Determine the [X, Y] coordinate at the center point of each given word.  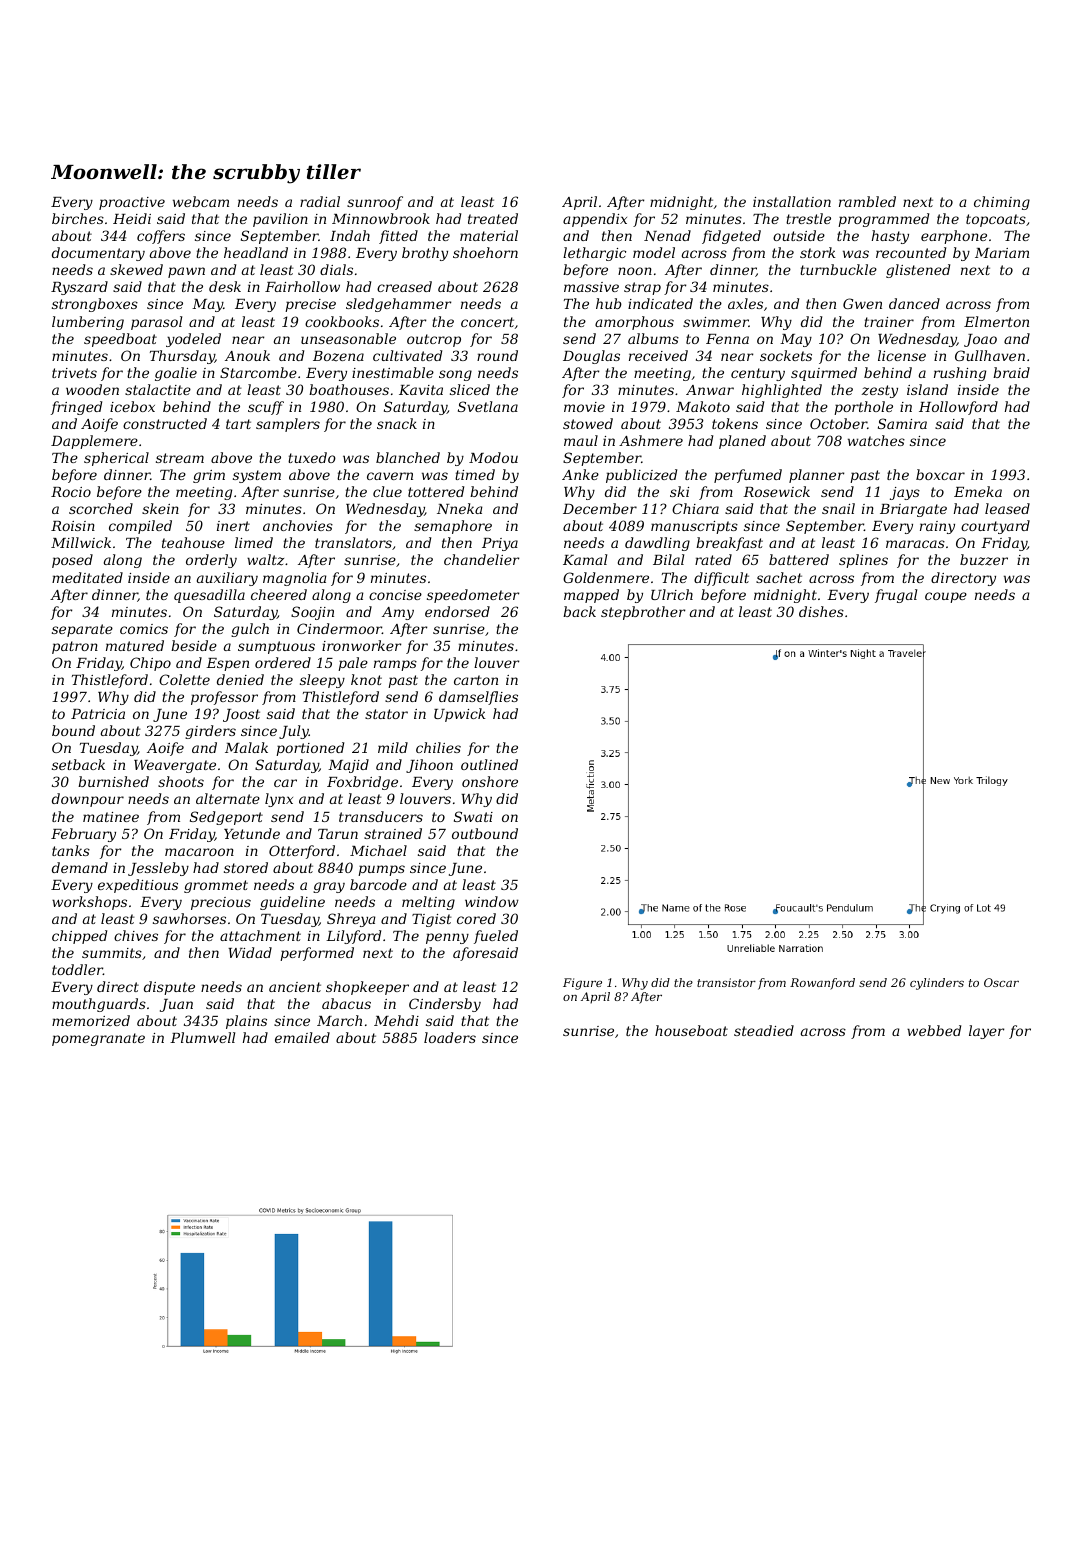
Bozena [338, 356]
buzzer [984, 560]
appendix [595, 220]
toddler [77, 969]
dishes [821, 611]
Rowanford [822, 984]
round [497, 355]
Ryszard [79, 288]
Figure [582, 984]
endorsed [457, 611]
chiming [1002, 203]
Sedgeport [226, 818]
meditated [87, 577]
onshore [490, 781]
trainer [889, 322]
